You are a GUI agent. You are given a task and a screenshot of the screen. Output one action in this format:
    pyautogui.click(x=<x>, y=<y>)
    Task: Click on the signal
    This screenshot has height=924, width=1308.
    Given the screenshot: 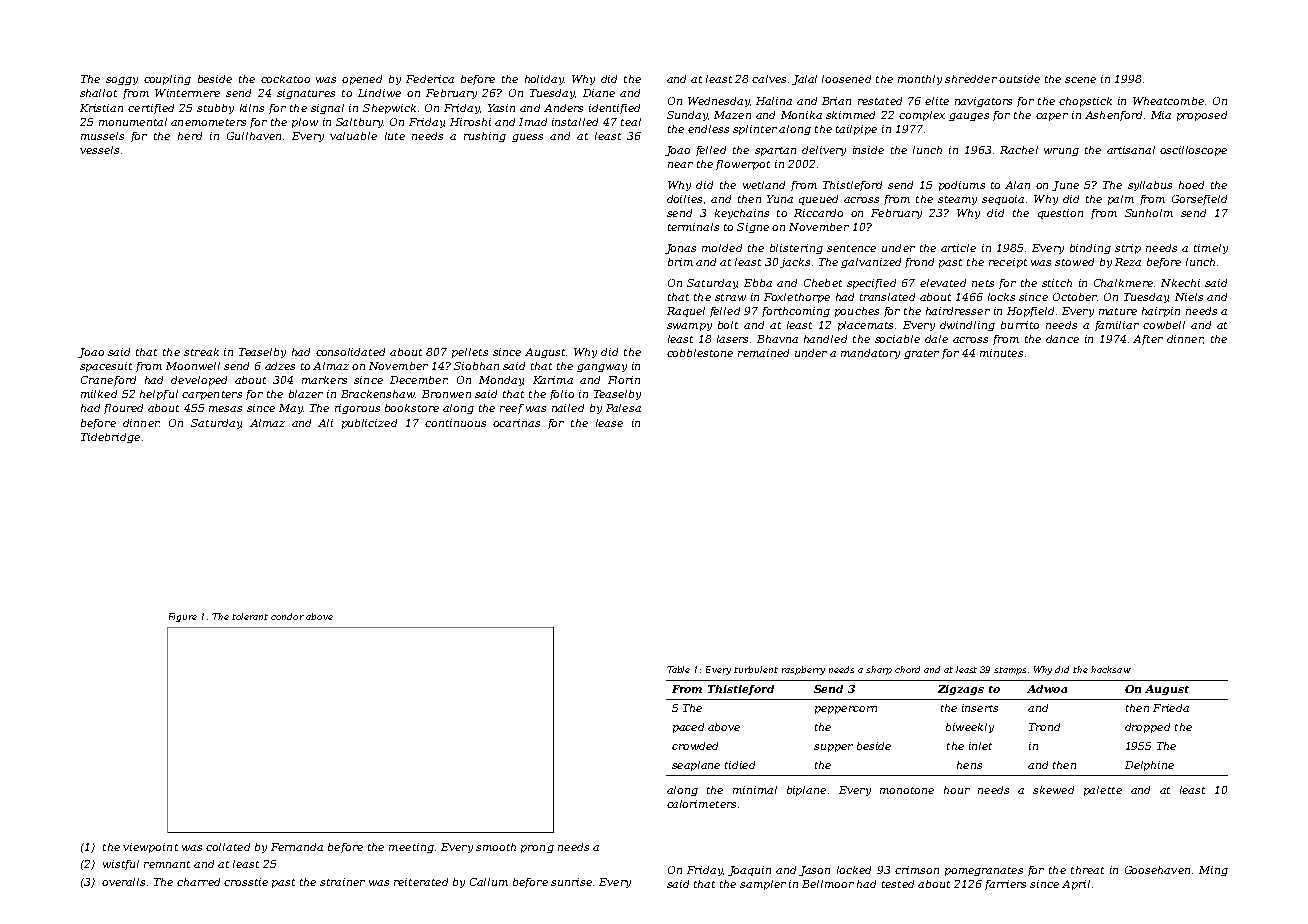 What is the action you would take?
    pyautogui.click(x=327, y=109)
